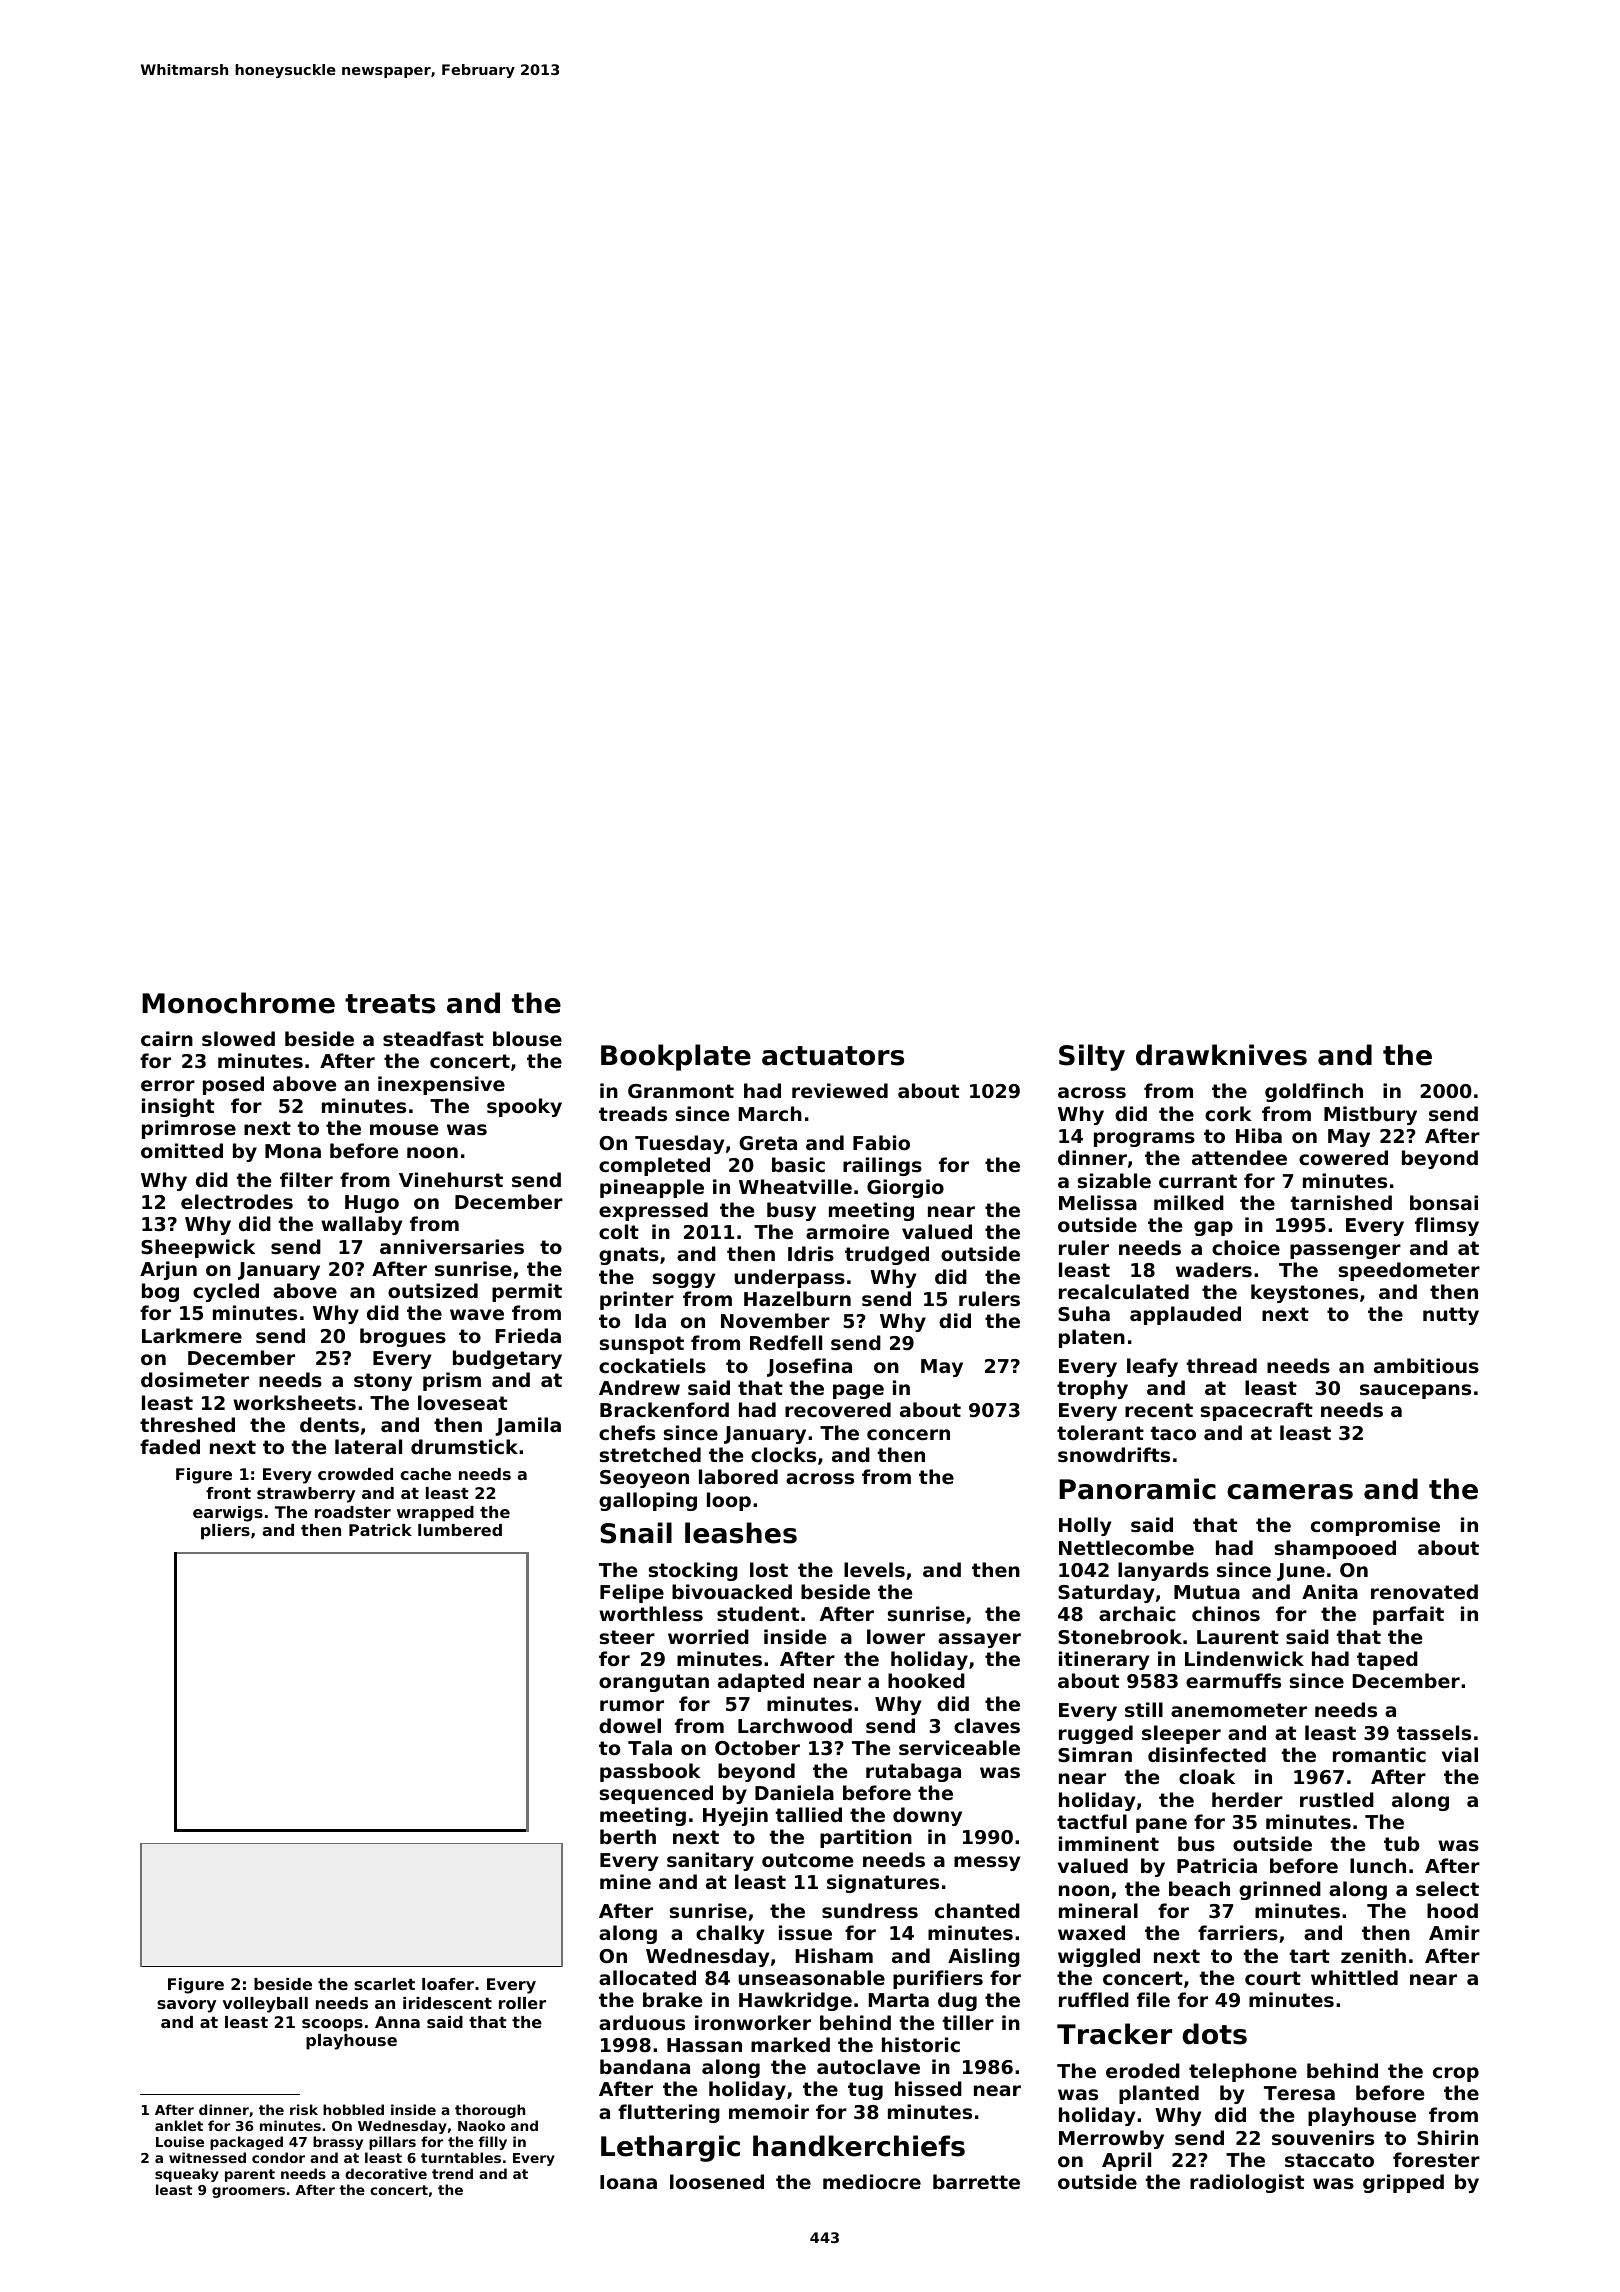 This screenshot has width=1620, height=2292. I want to click on trend, so click(452, 2173).
